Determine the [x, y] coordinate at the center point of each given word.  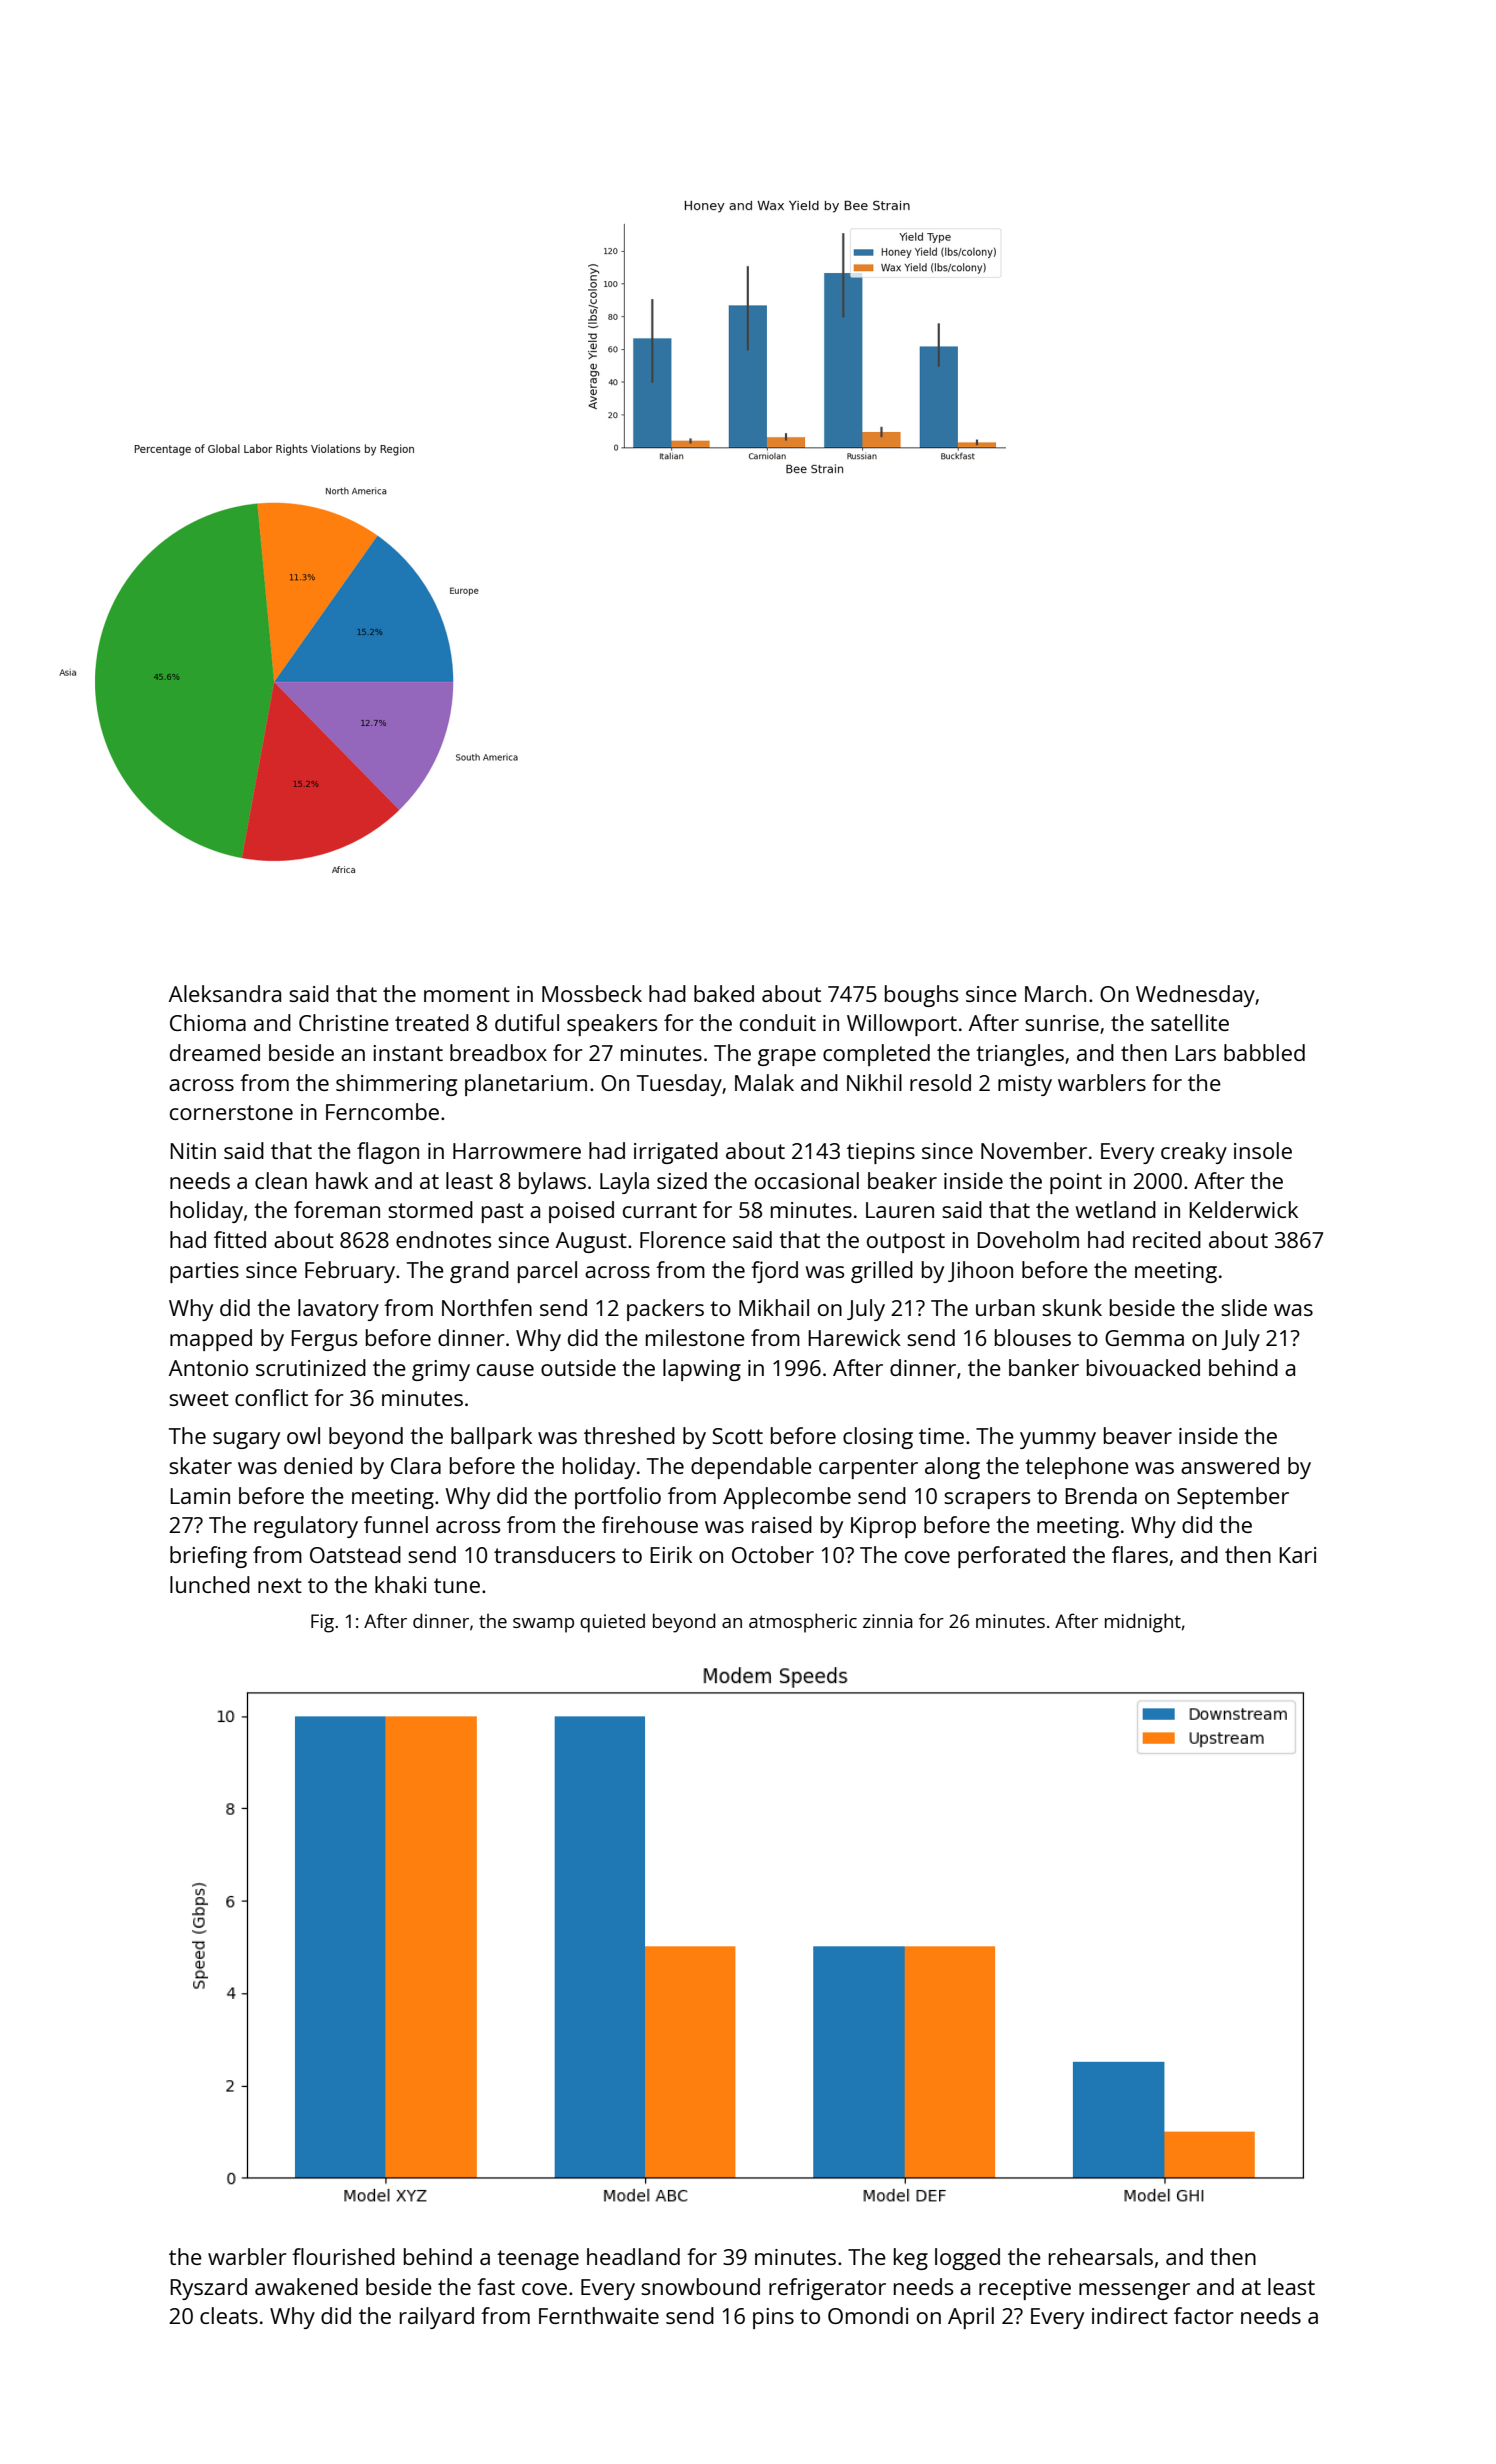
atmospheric [803, 1623]
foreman [337, 1209]
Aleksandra [225, 993]
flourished [343, 2256]
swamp [543, 1625]
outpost [906, 1243]
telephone [1077, 1468]
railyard [437, 2318]
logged [967, 2259]
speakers [612, 1025]
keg [911, 2259]
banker [1044, 1367]
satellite [1190, 1022]
